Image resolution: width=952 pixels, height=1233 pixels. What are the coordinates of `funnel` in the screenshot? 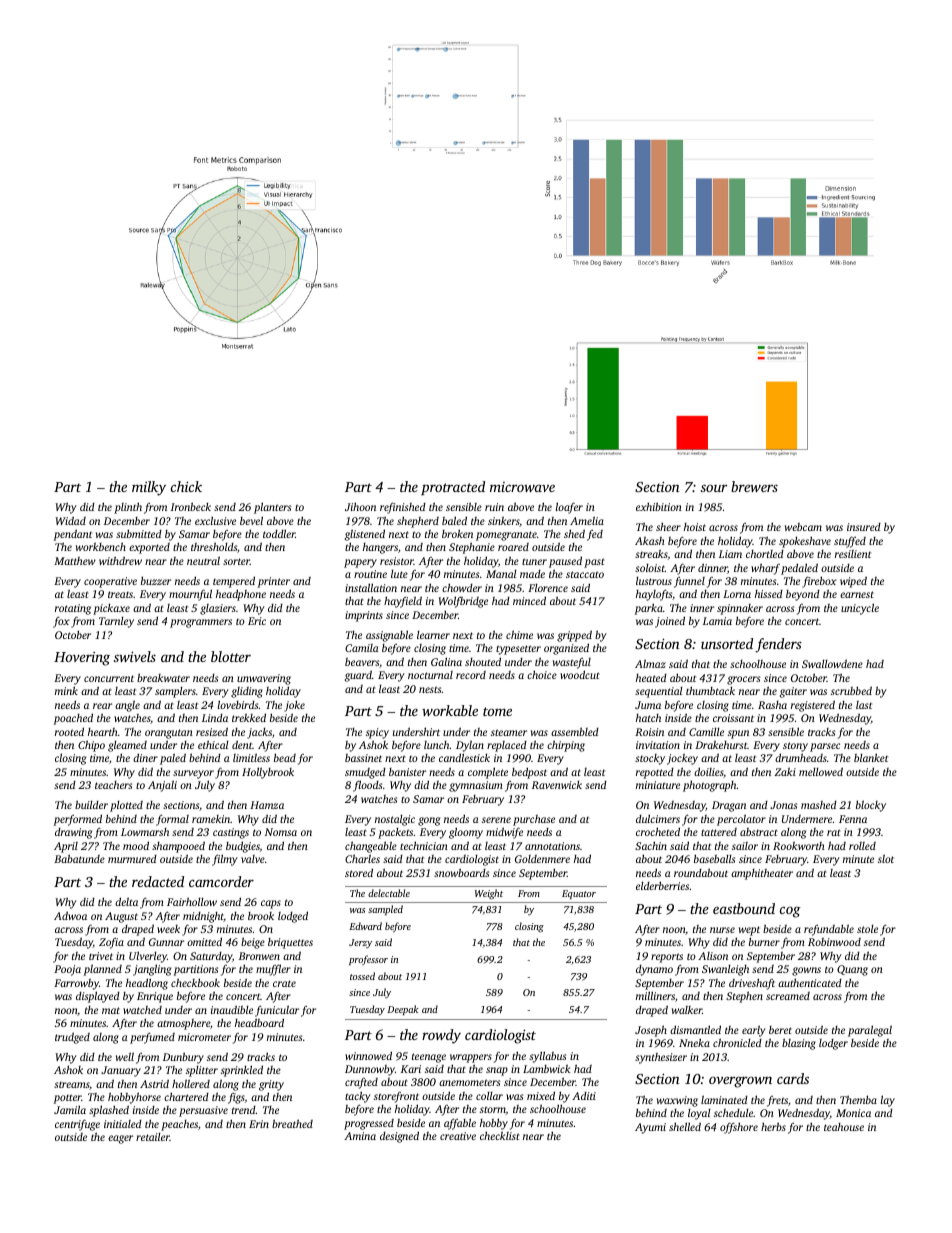 It's located at (689, 582).
